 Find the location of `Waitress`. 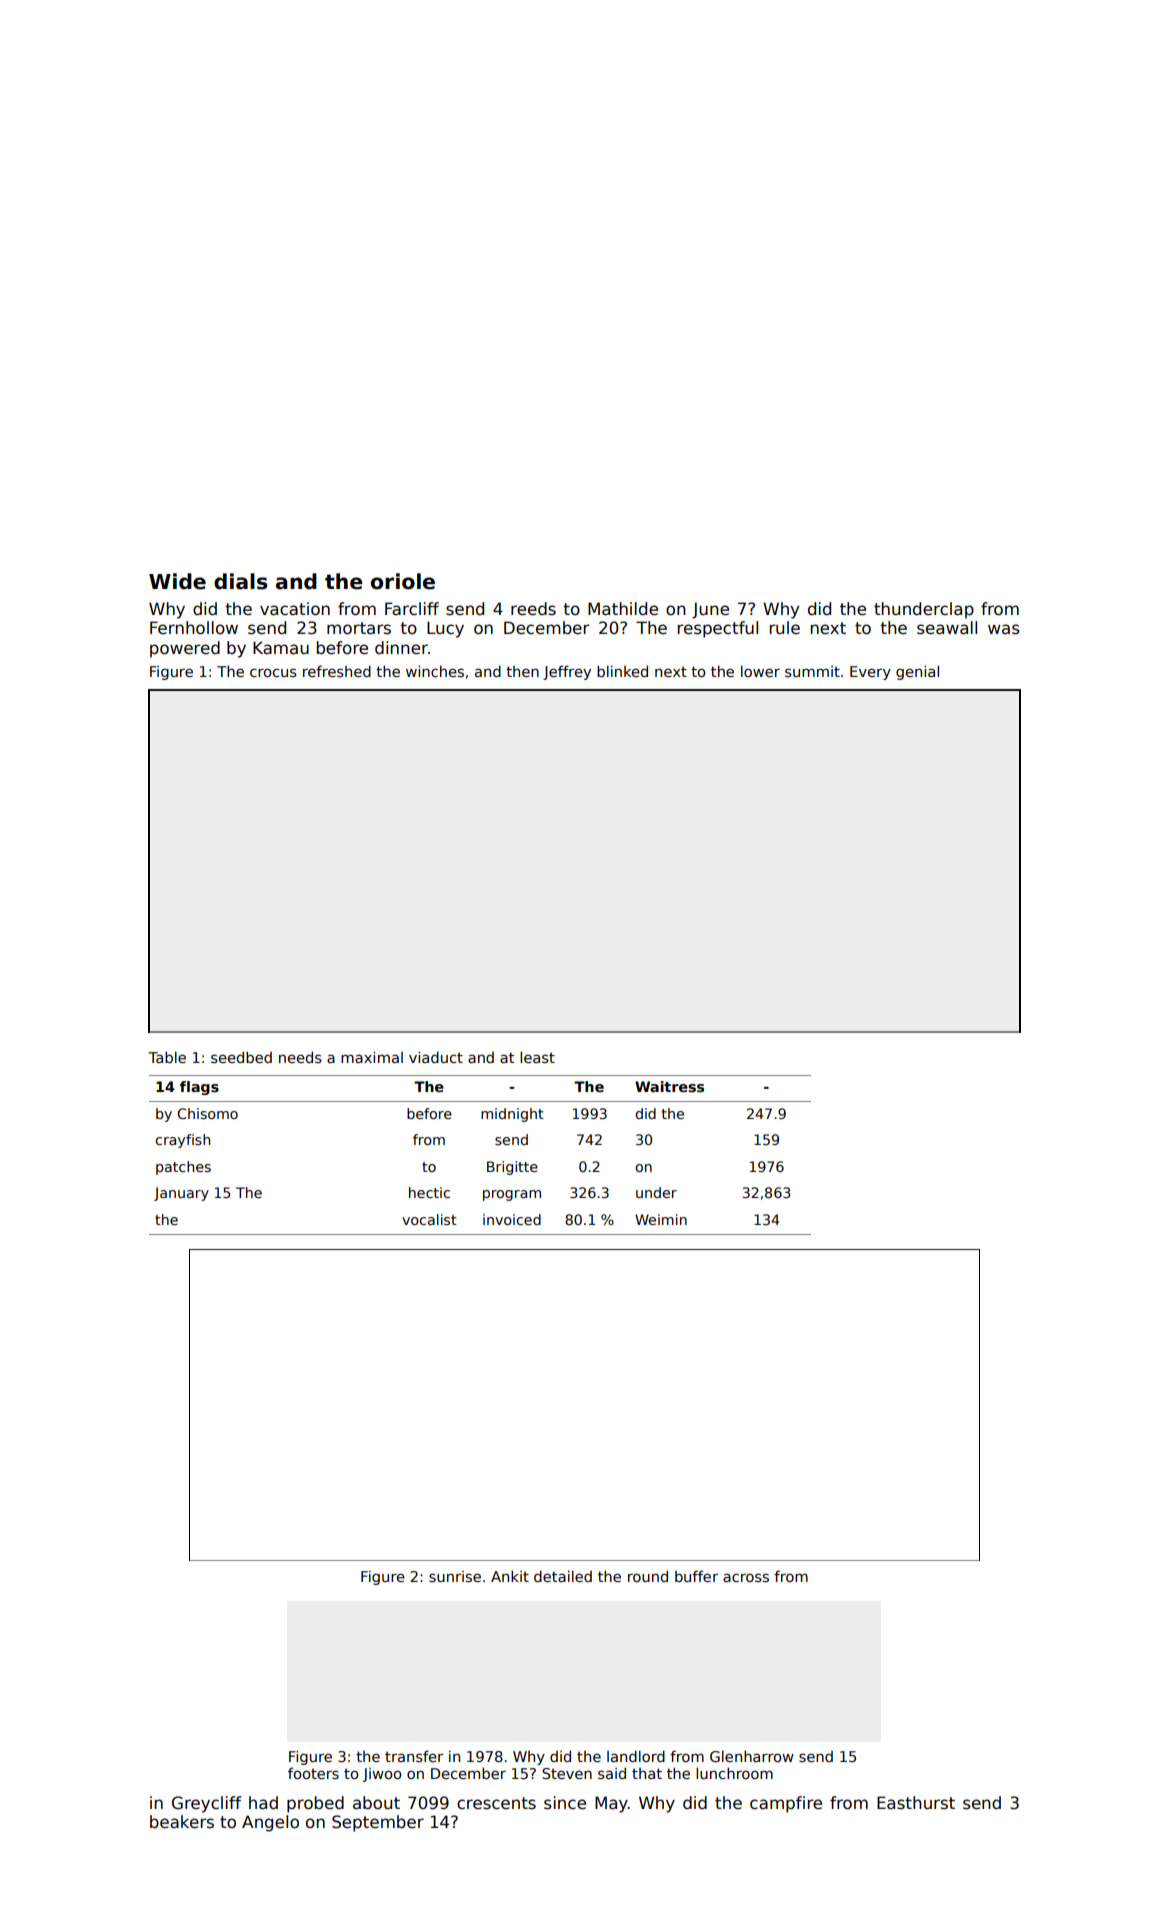

Waitress is located at coordinates (669, 1086).
